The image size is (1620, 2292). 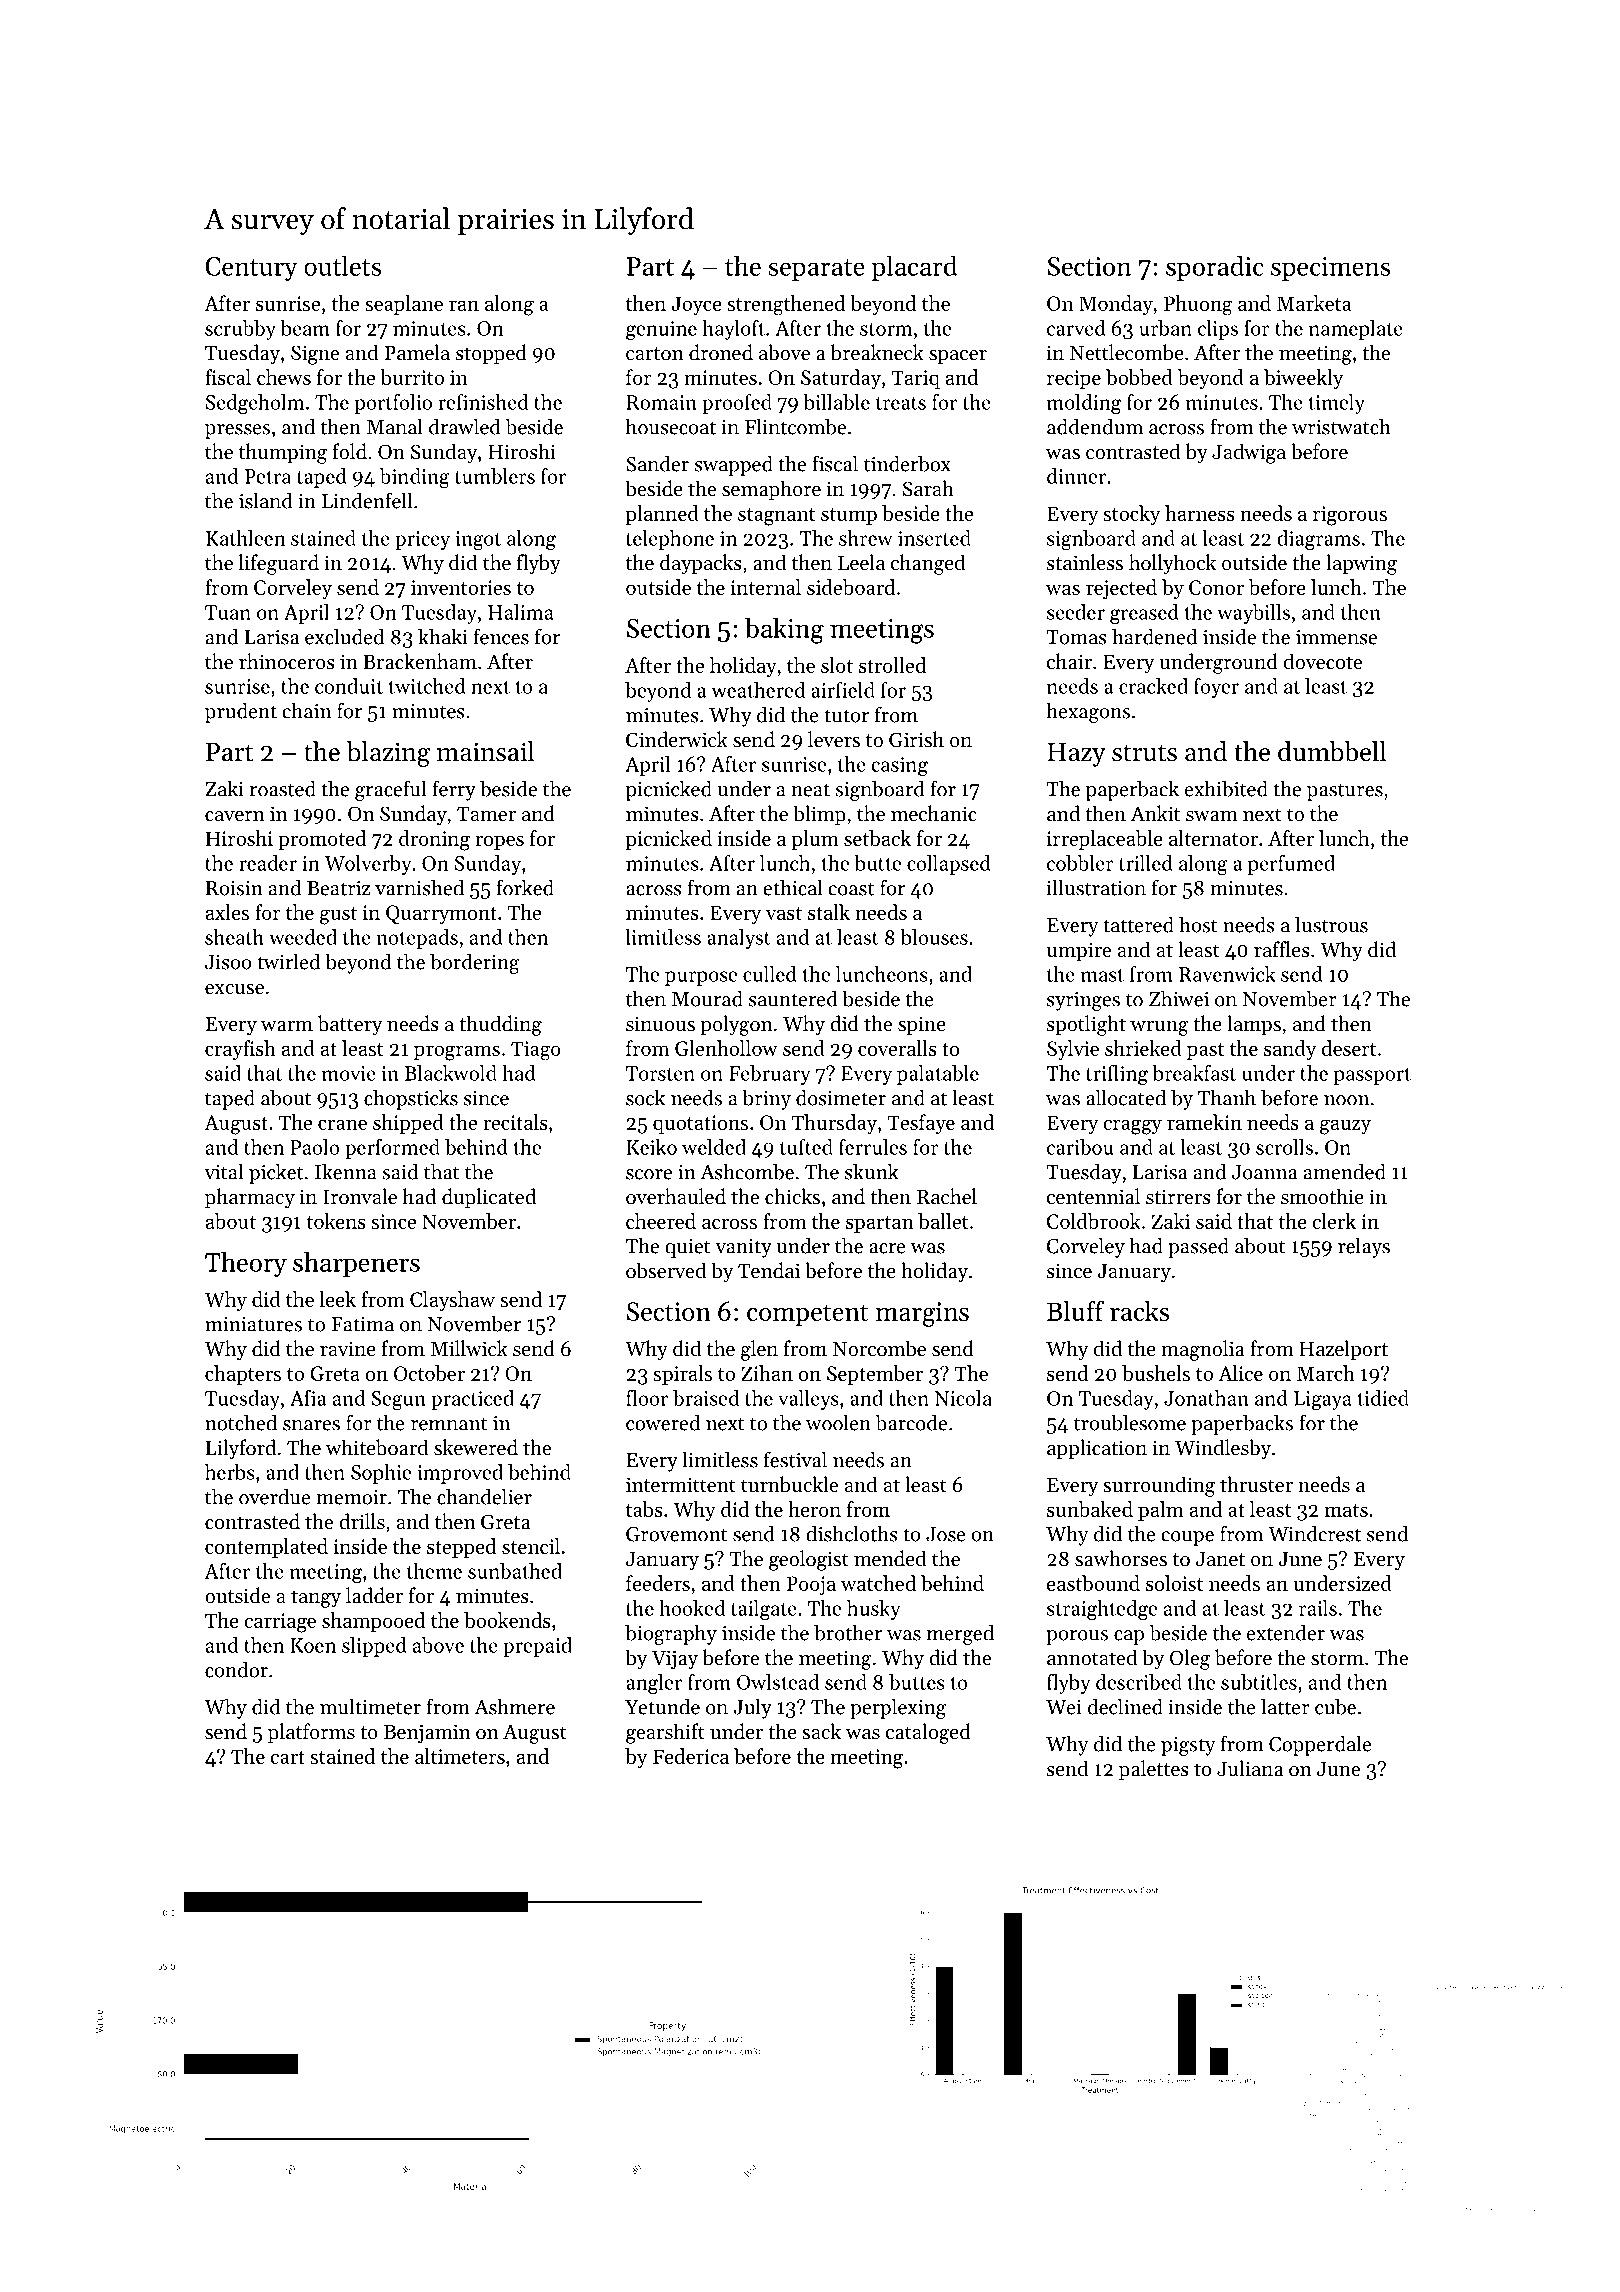 I want to click on neat, so click(x=810, y=790).
